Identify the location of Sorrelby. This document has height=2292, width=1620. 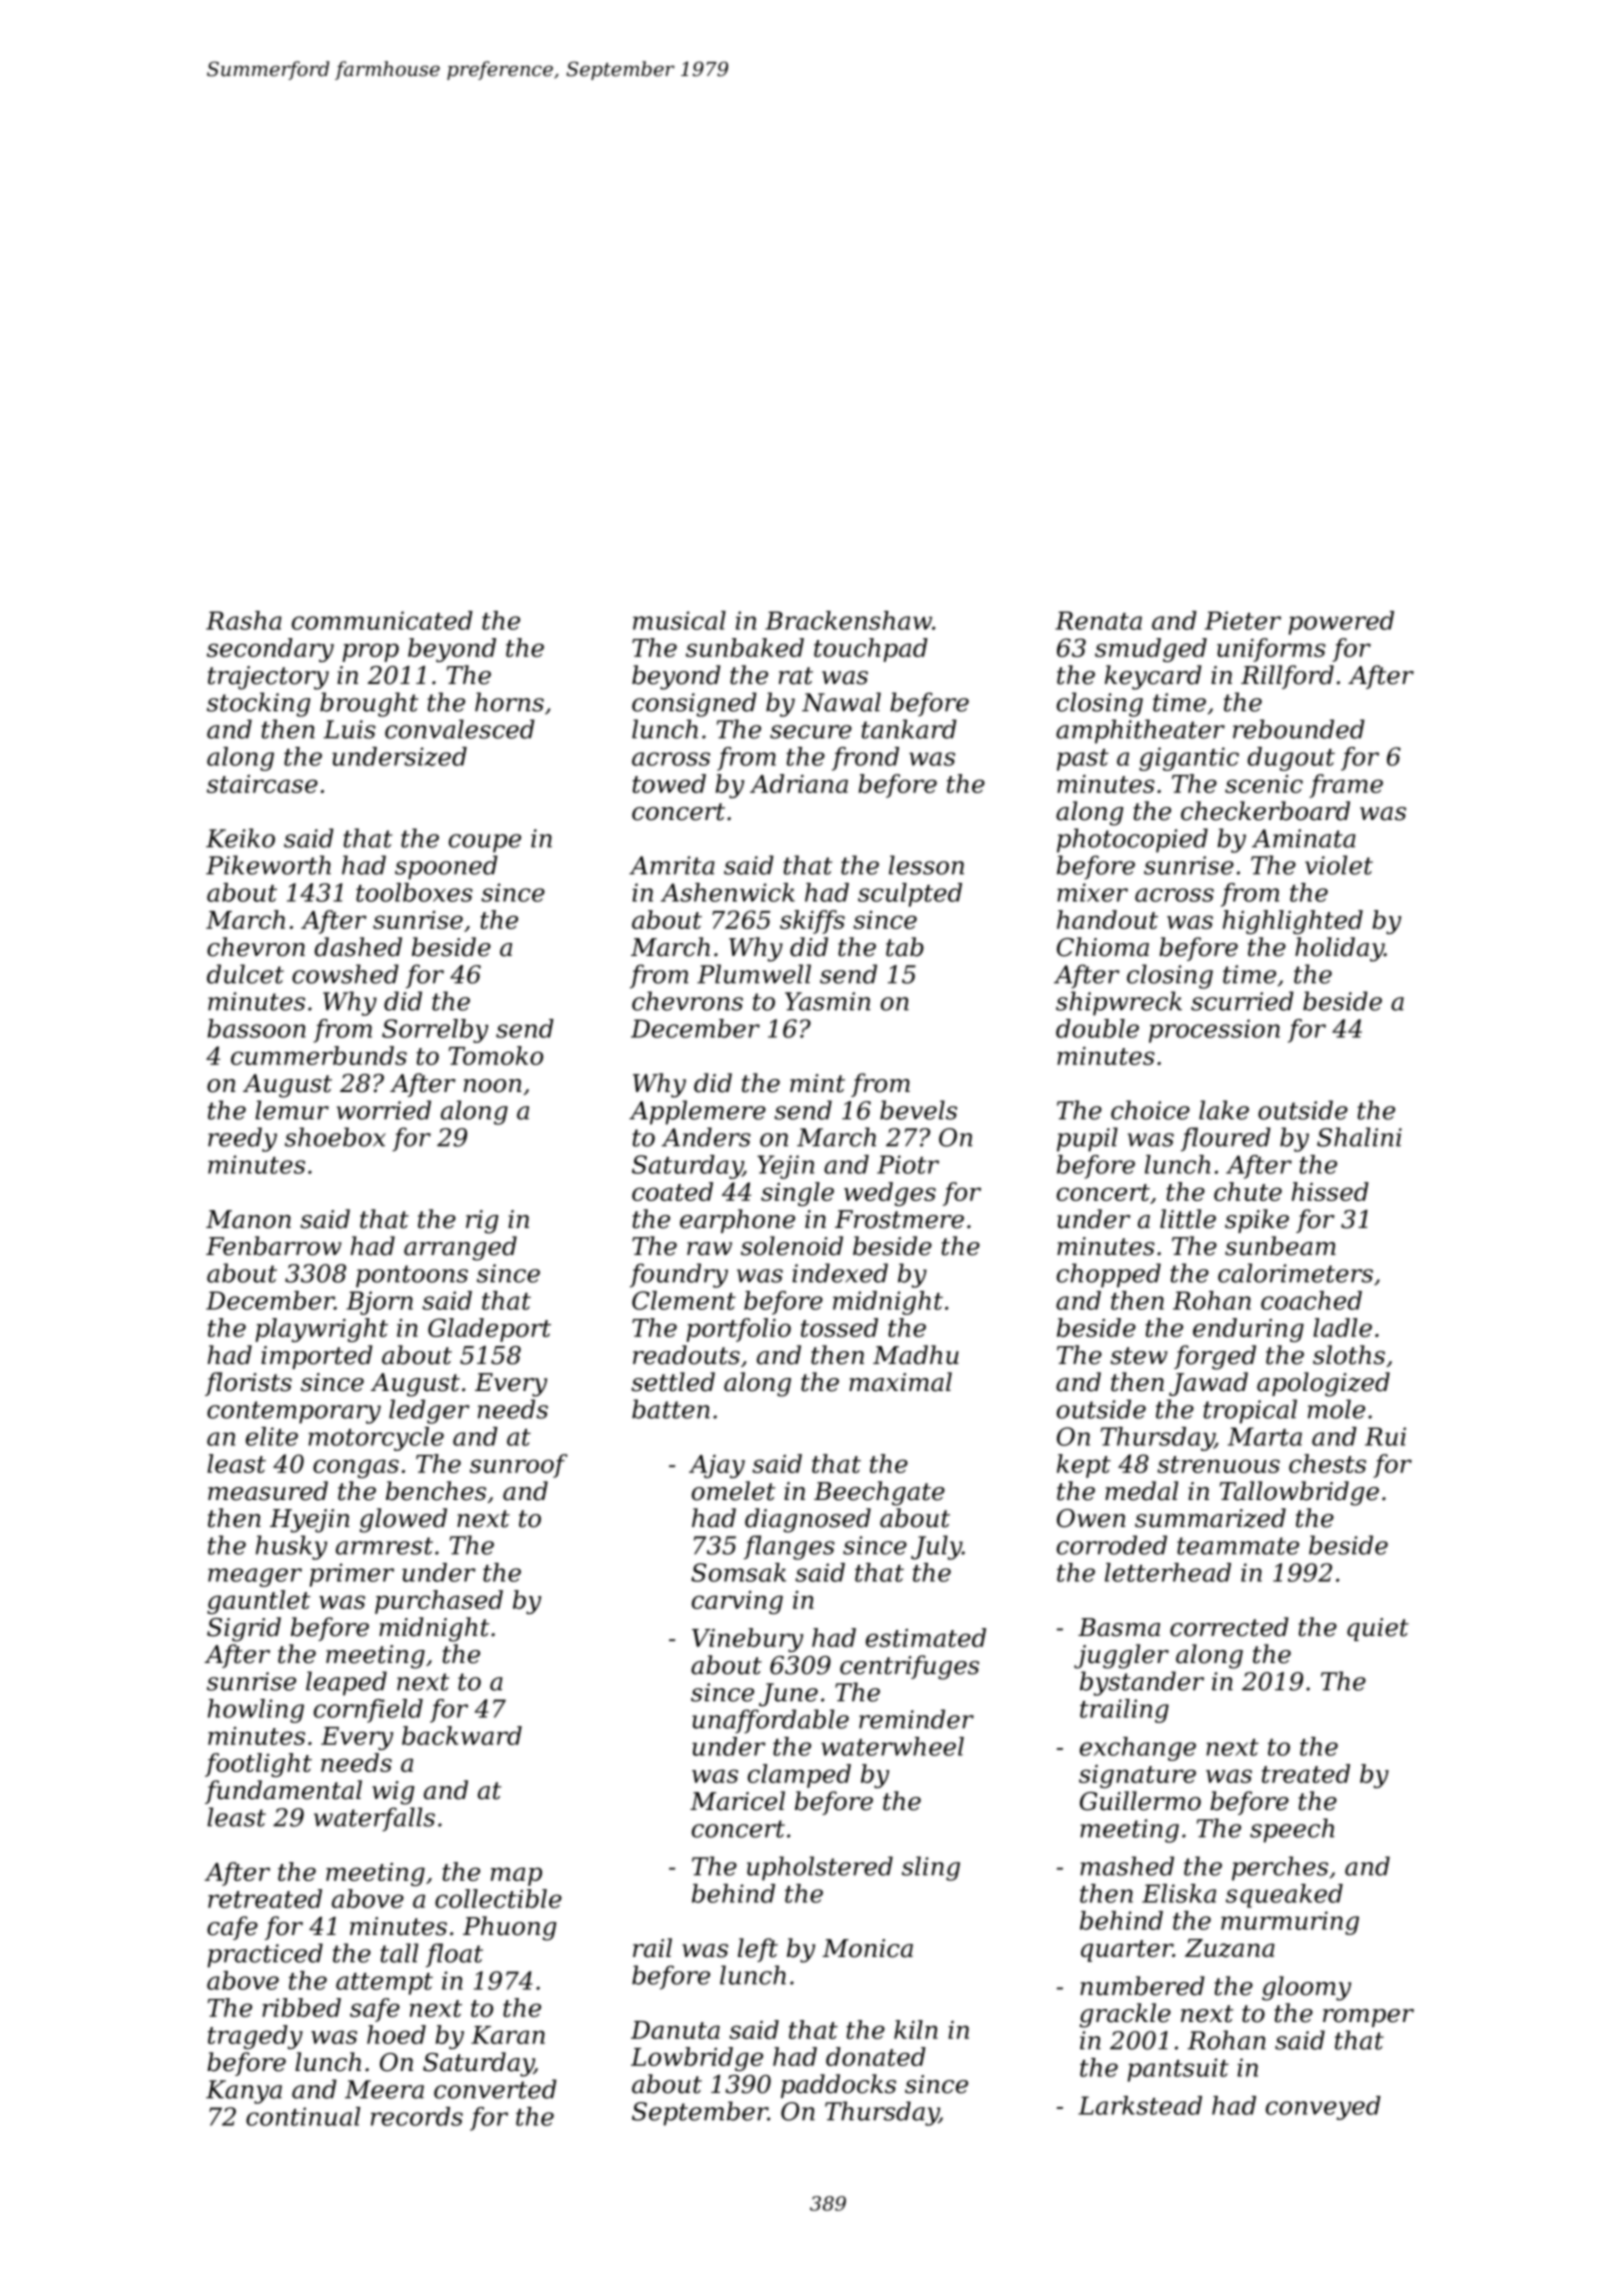
(435, 1031).
